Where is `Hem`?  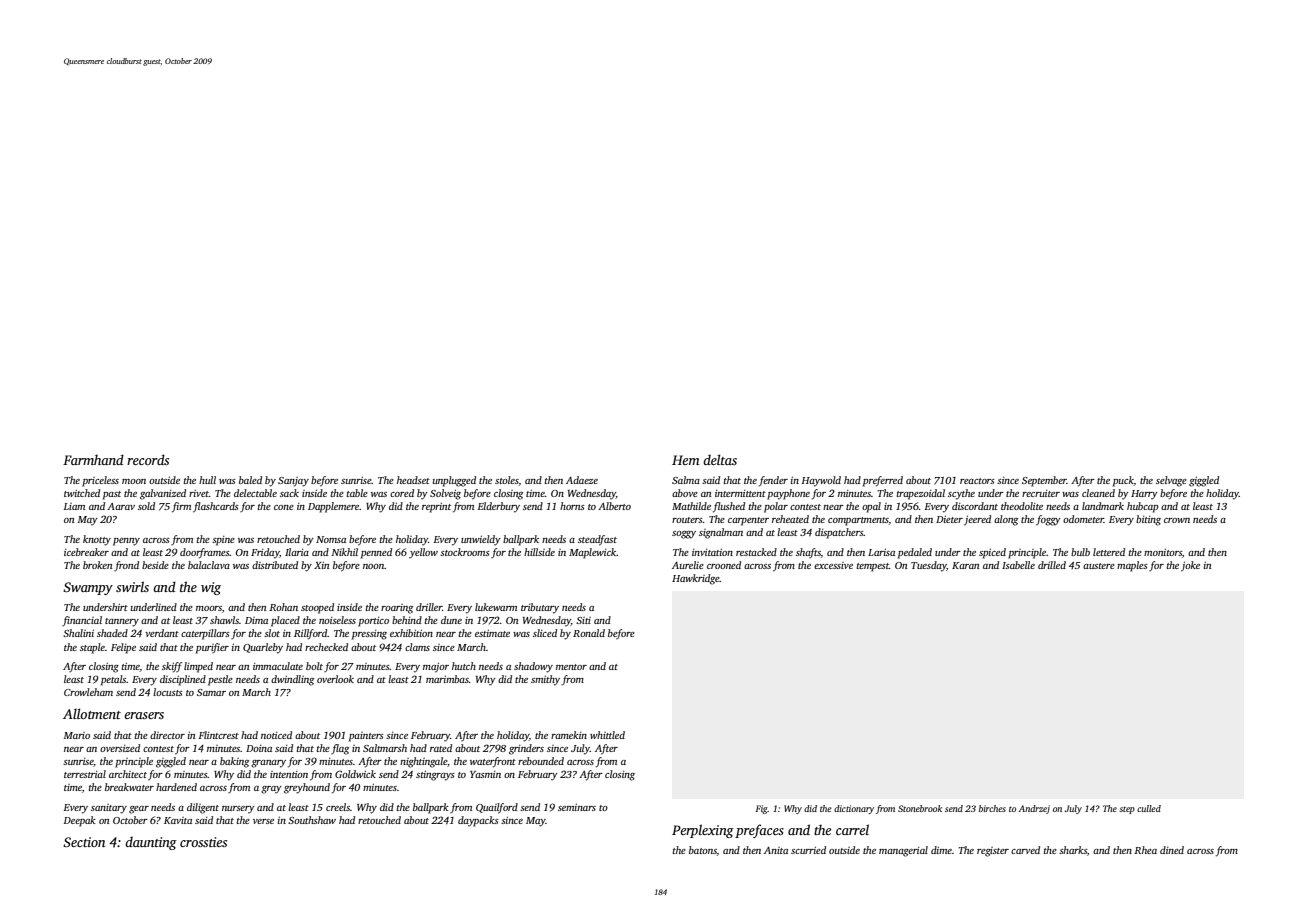 Hem is located at coordinates (686, 460).
